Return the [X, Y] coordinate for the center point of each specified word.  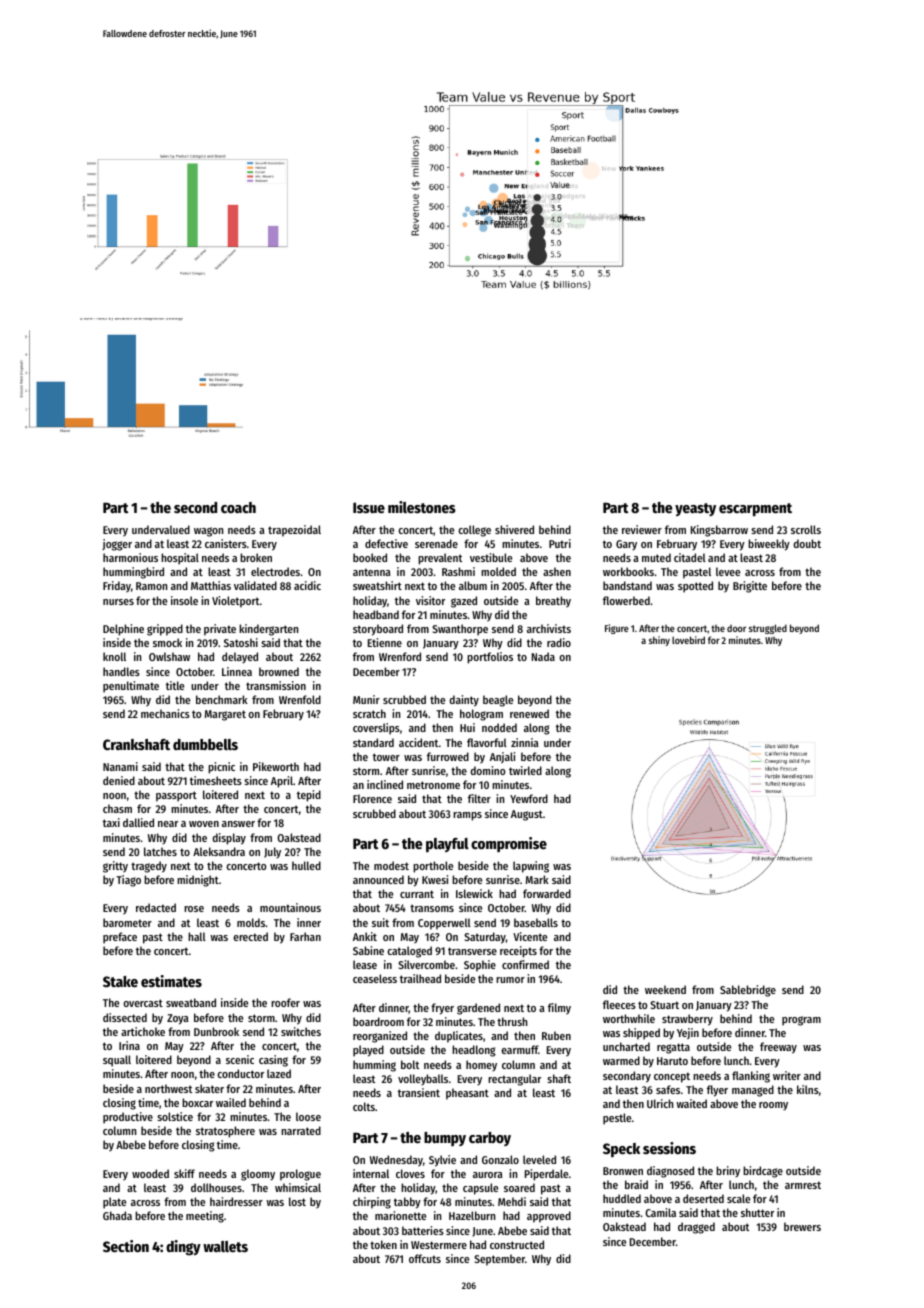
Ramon [151, 586]
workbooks [628, 571]
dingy [183, 1248]
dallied [138, 822]
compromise [509, 844]
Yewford [529, 798]
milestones [422, 507]
